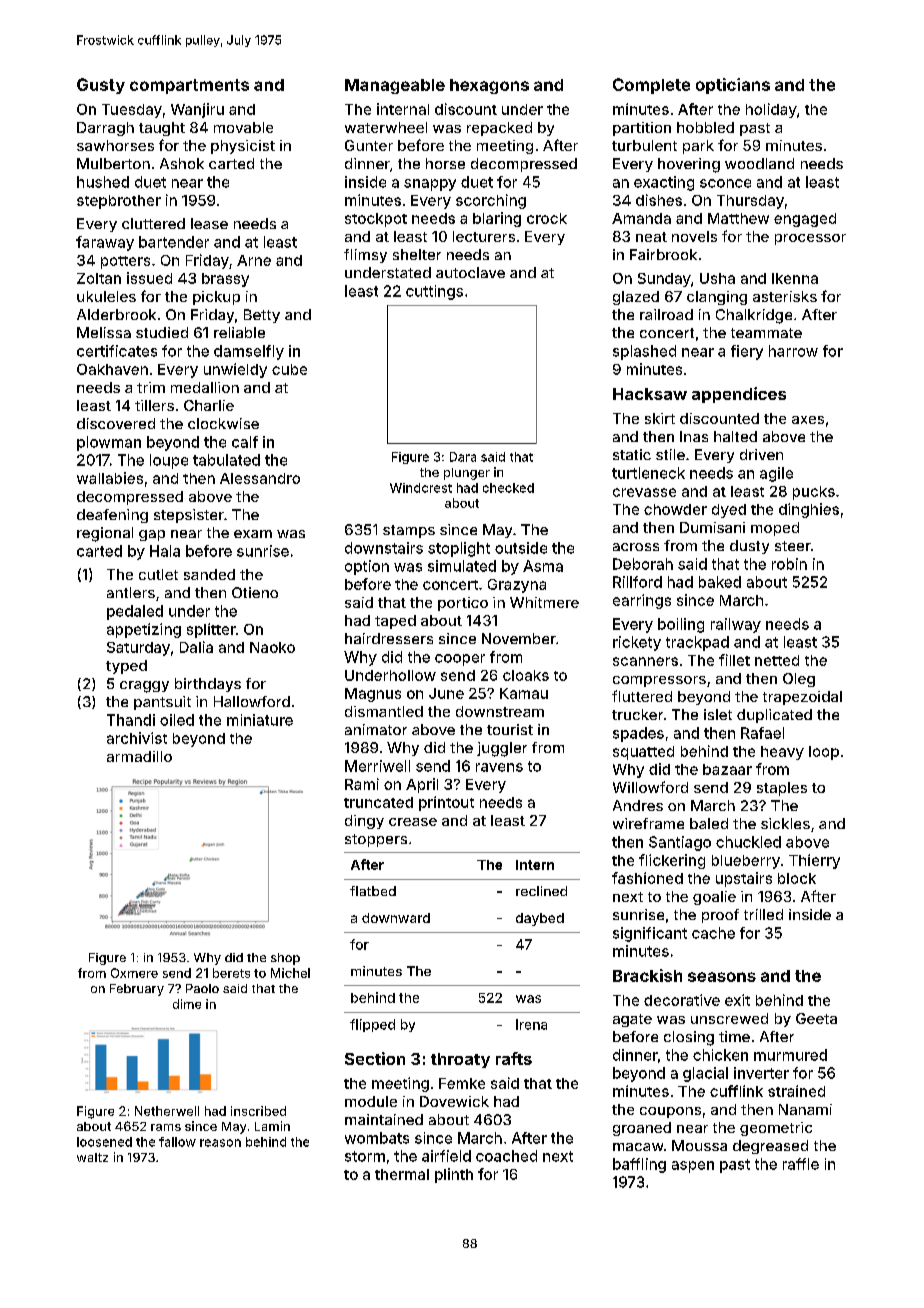 The width and height of the screenshot is (924, 1308). Describe the element at coordinates (101, 86) in the screenshot. I see `Gusty` at that location.
